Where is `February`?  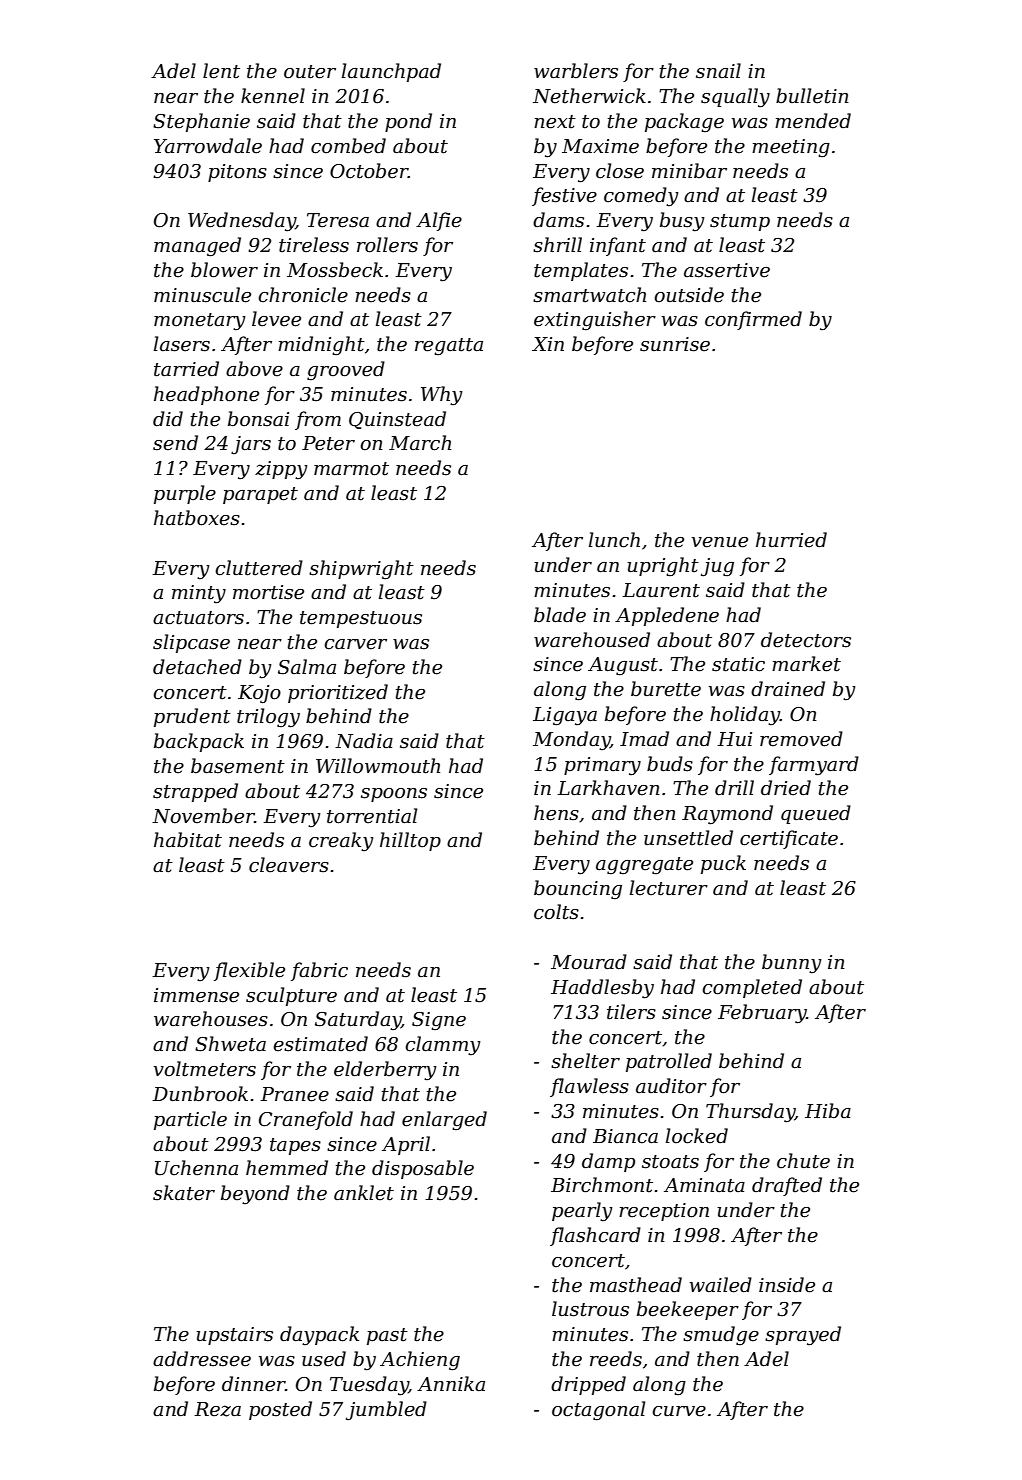 February is located at coordinates (762, 1014).
